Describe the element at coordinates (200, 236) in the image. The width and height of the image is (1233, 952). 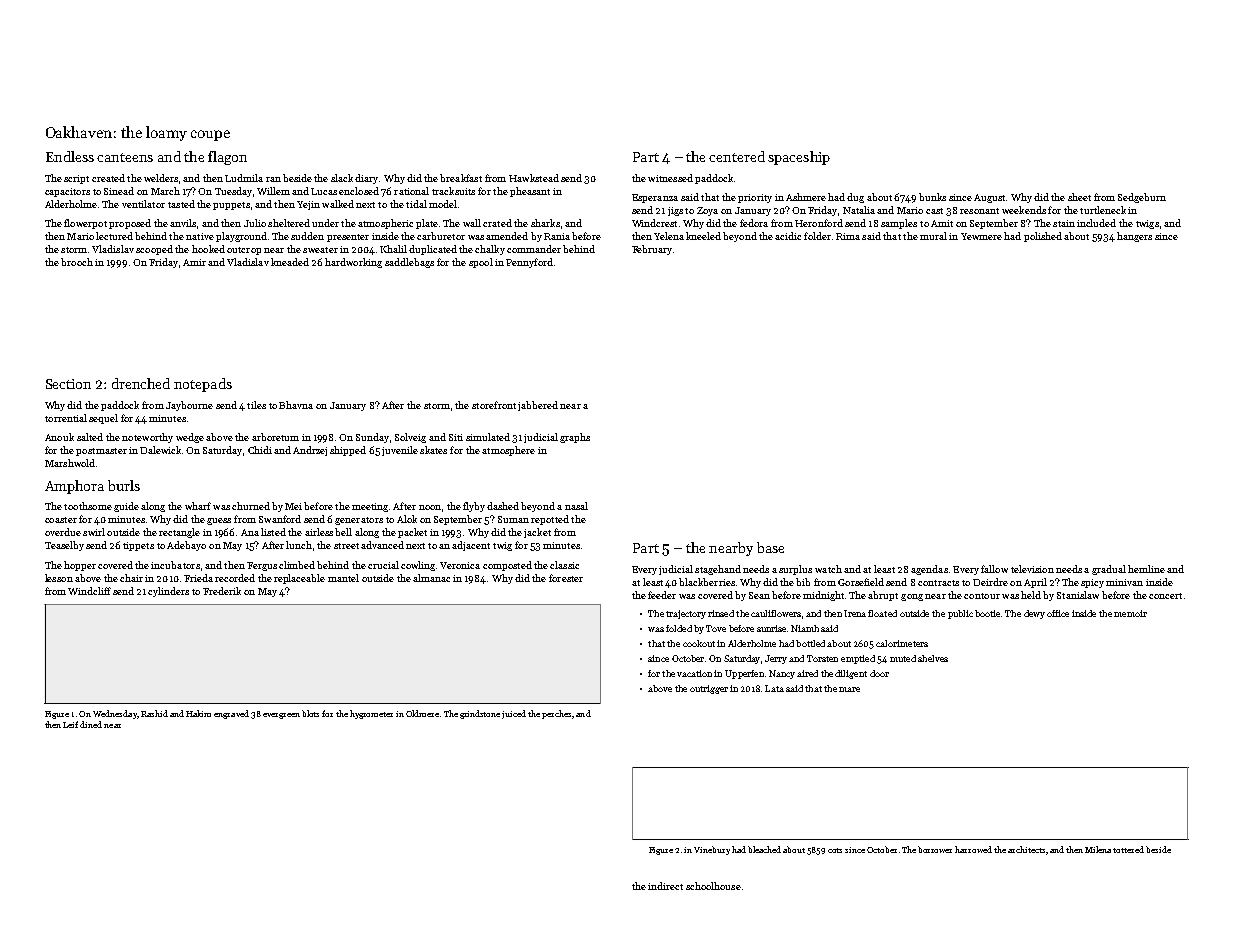
I see `native` at that location.
